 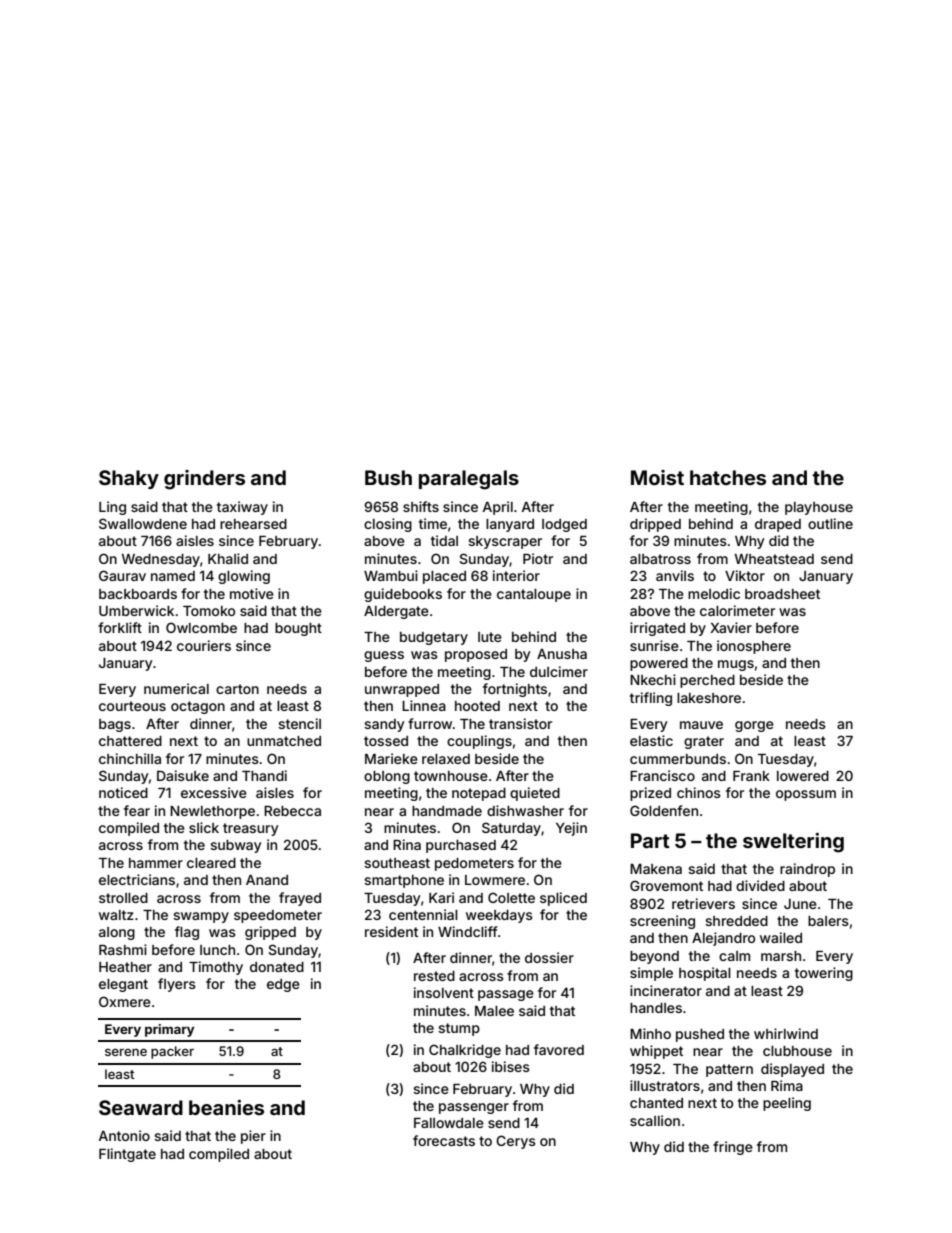 What do you see at coordinates (666, 885) in the document?
I see `Grovemont` at bounding box center [666, 885].
